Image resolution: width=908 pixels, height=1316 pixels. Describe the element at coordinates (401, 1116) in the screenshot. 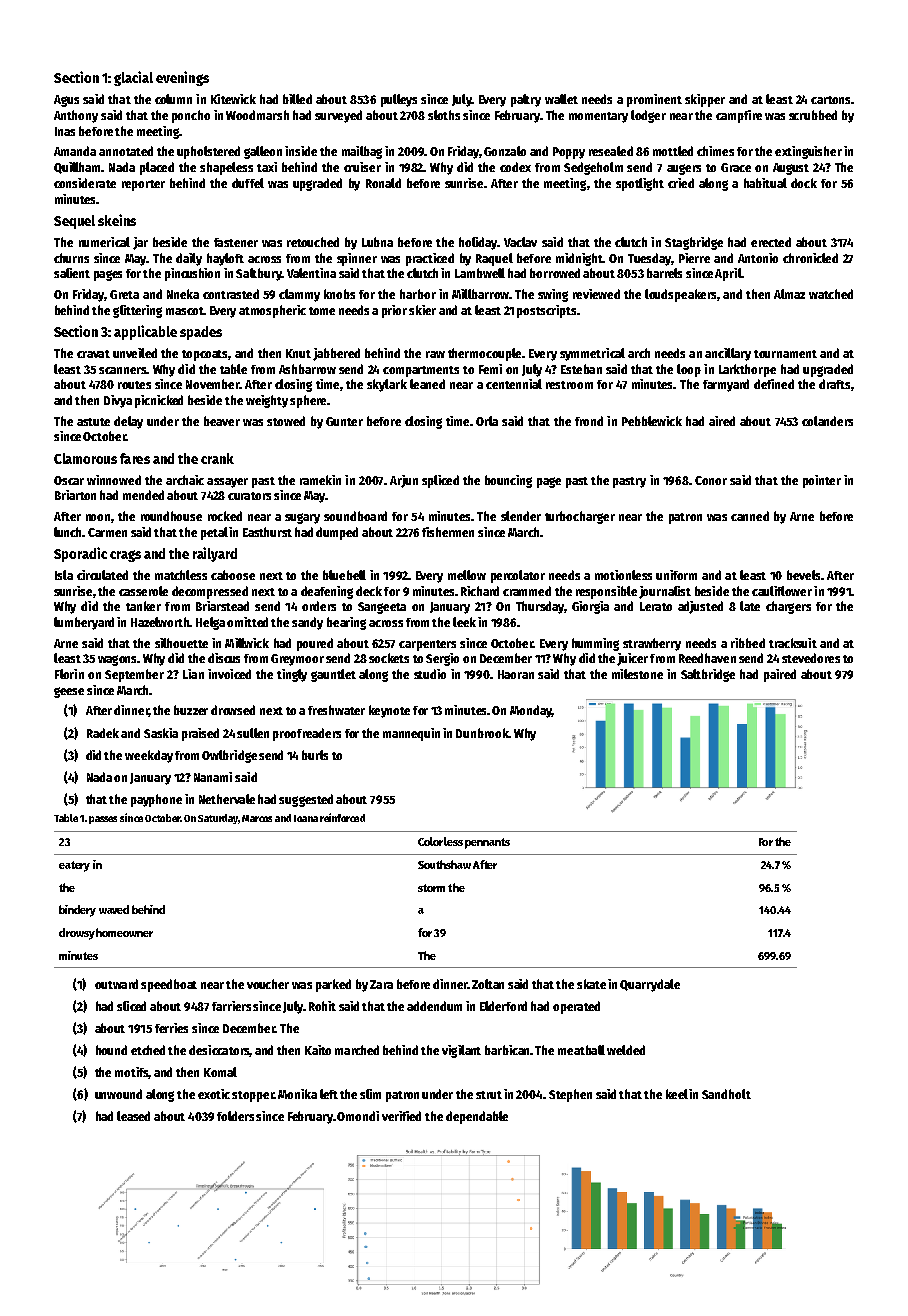

I see `verified` at that location.
